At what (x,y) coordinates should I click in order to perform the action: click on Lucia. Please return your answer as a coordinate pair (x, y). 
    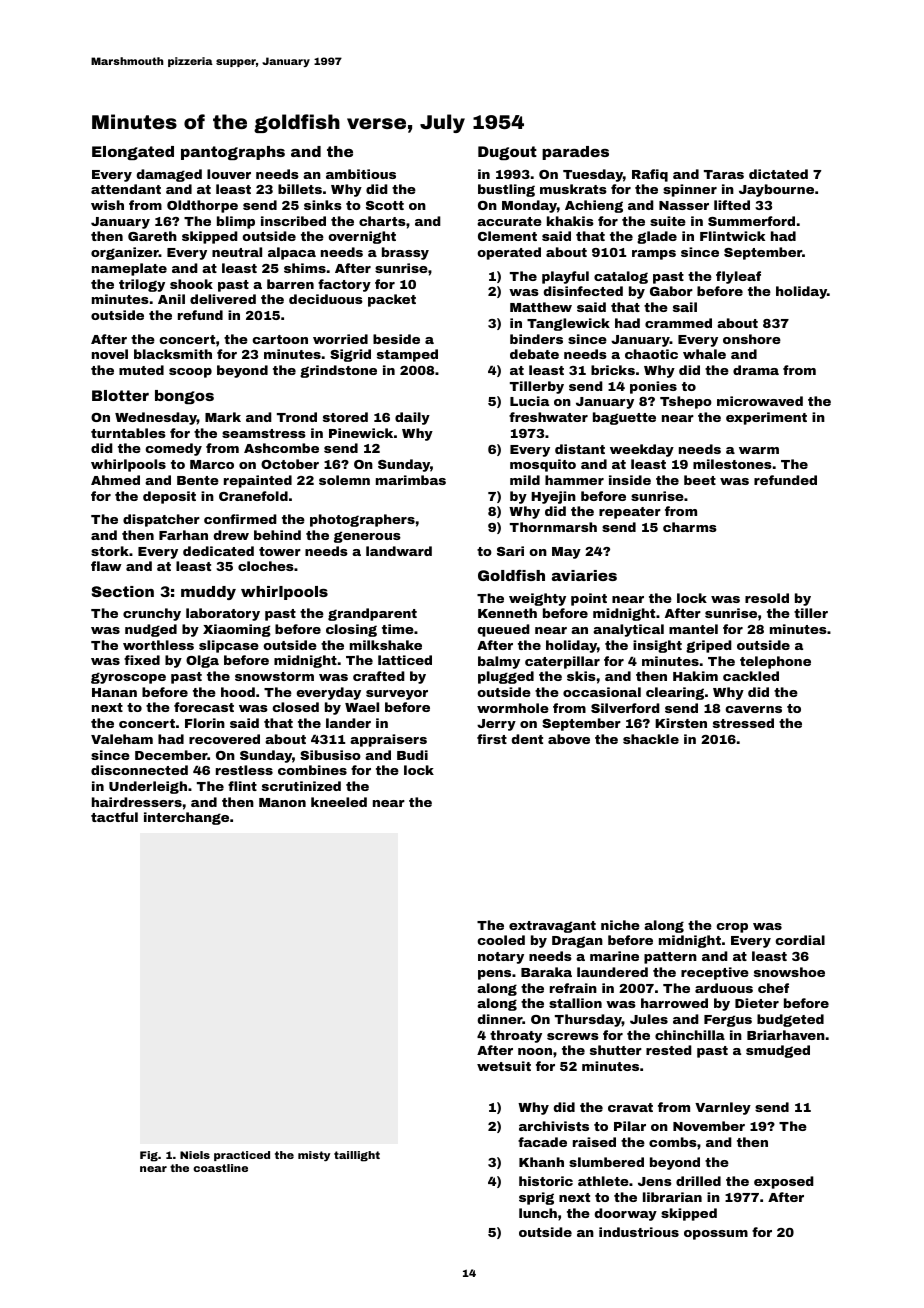
    Looking at the image, I should click on (529, 401).
